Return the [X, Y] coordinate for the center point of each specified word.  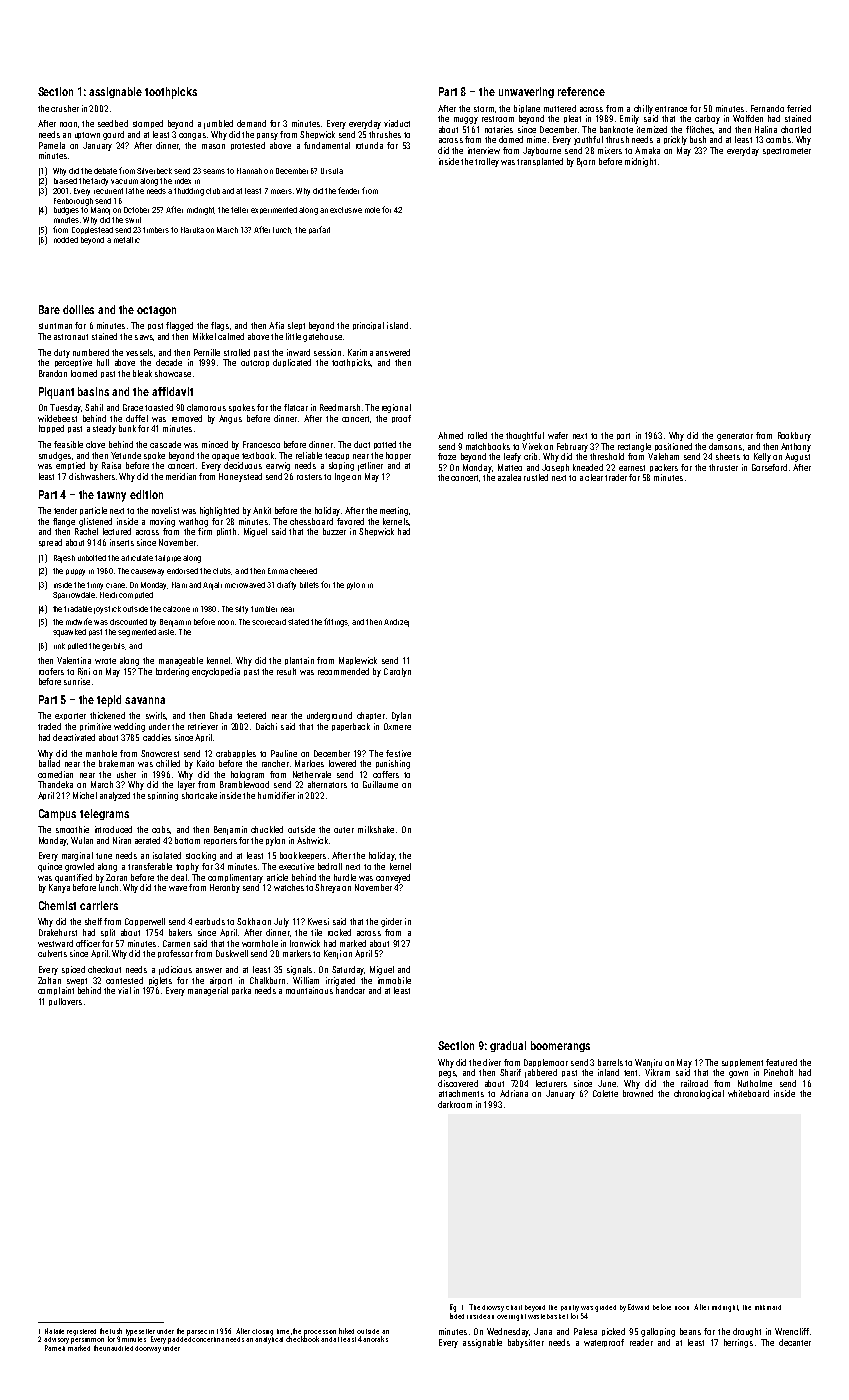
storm [484, 109]
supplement [742, 1063]
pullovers [65, 1002]
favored [350, 521]
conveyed [393, 878]
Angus [230, 419]
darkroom [455, 1104]
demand [251, 123]
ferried [799, 108]
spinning [163, 796]
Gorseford [769, 467]
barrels [610, 1062]
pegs [447, 1074]
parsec [197, 1333]
